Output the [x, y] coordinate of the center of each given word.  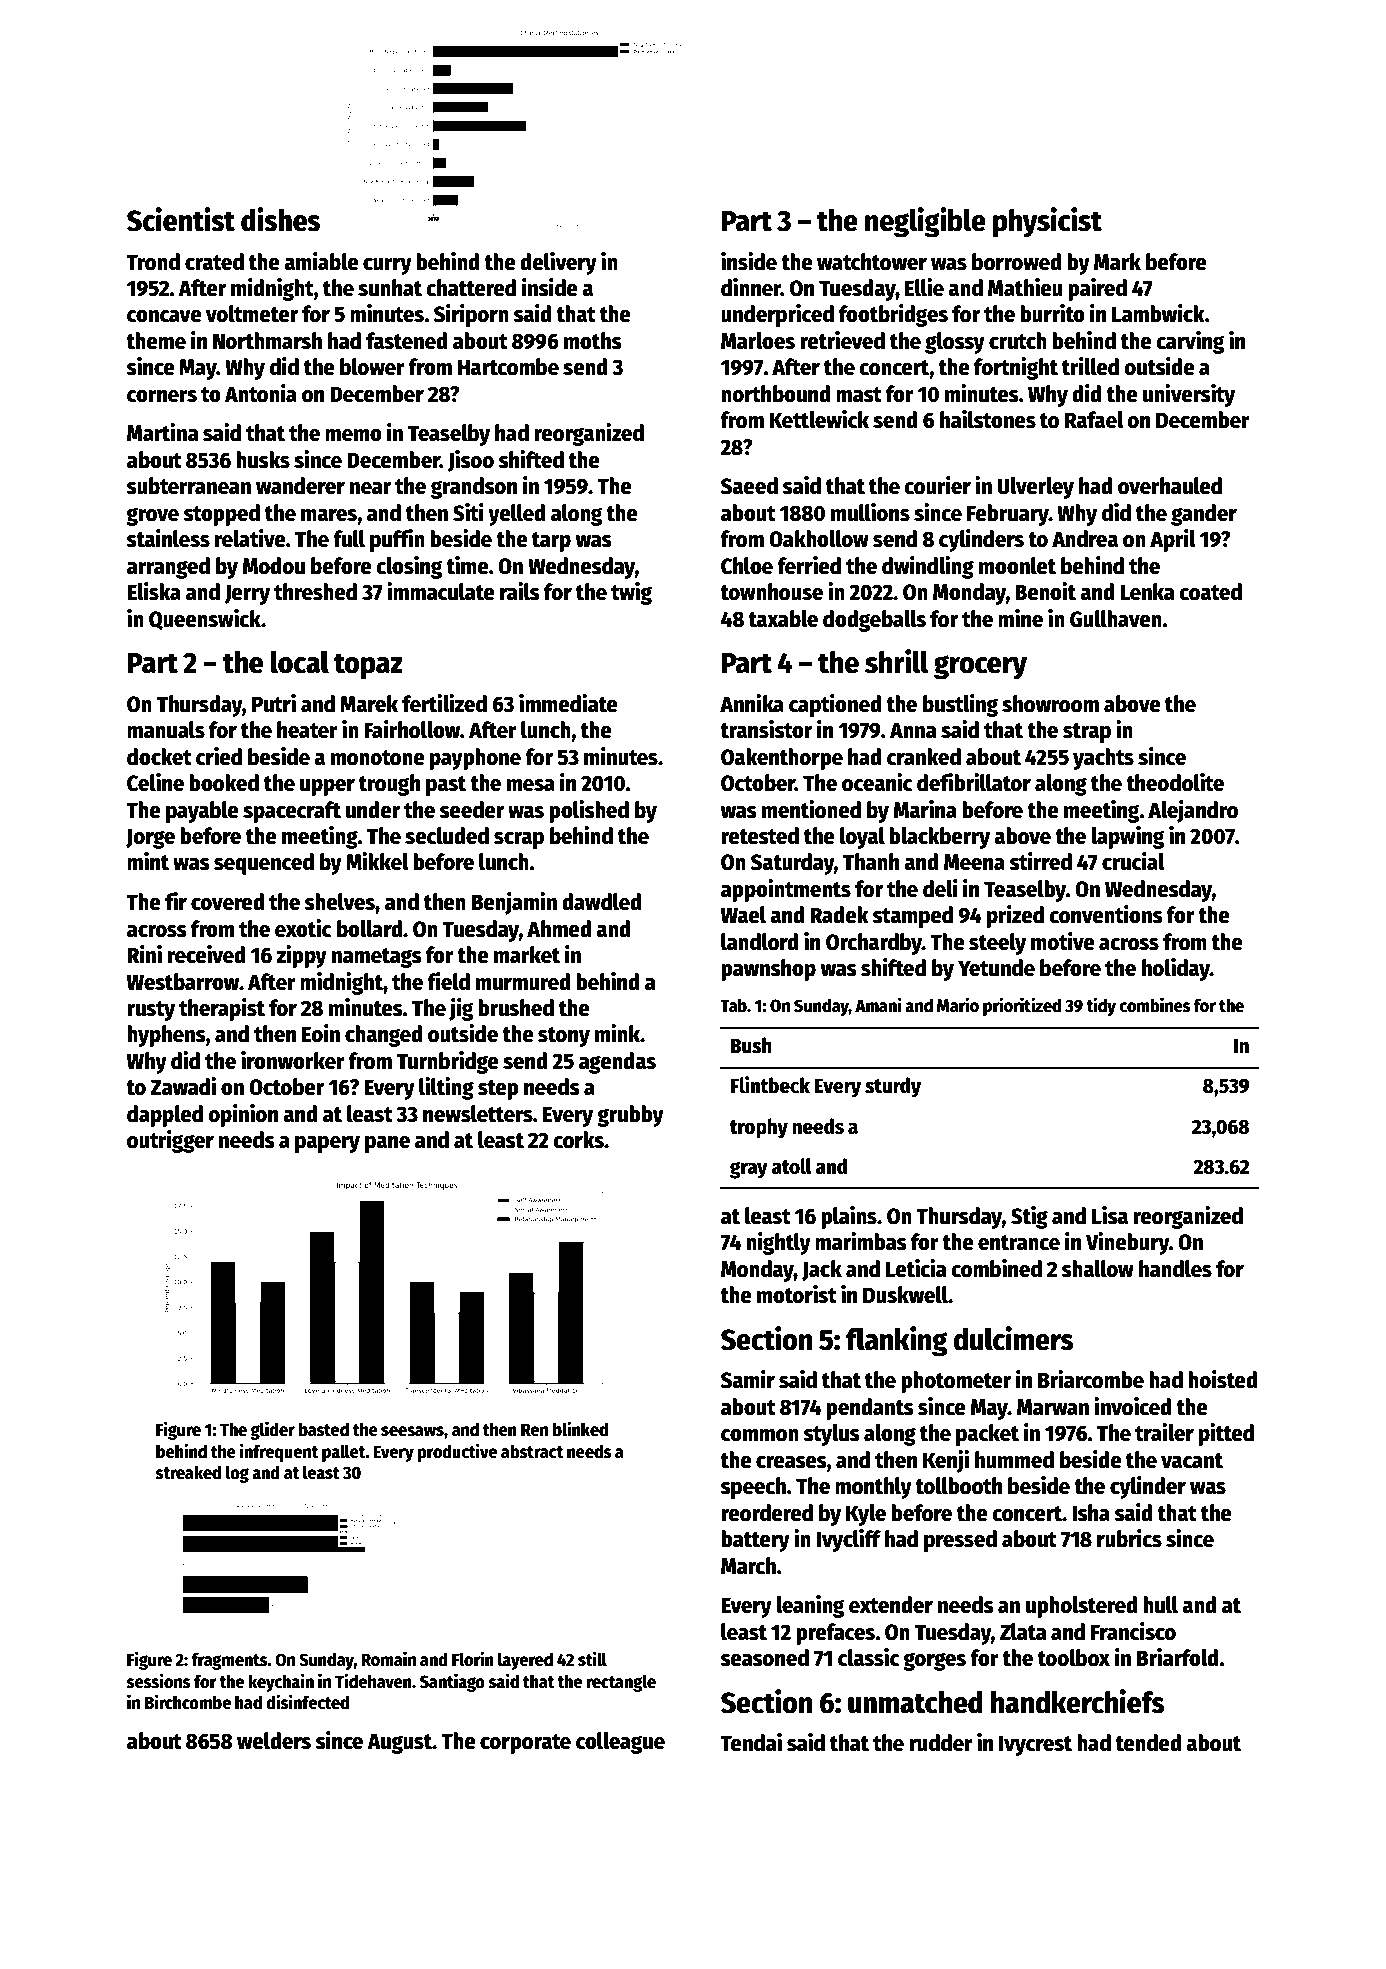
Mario [958, 1005]
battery [755, 1541]
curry [387, 266]
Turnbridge [448, 1062]
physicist [1047, 222]
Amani [878, 1005]
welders [274, 1741]
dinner [751, 287]
